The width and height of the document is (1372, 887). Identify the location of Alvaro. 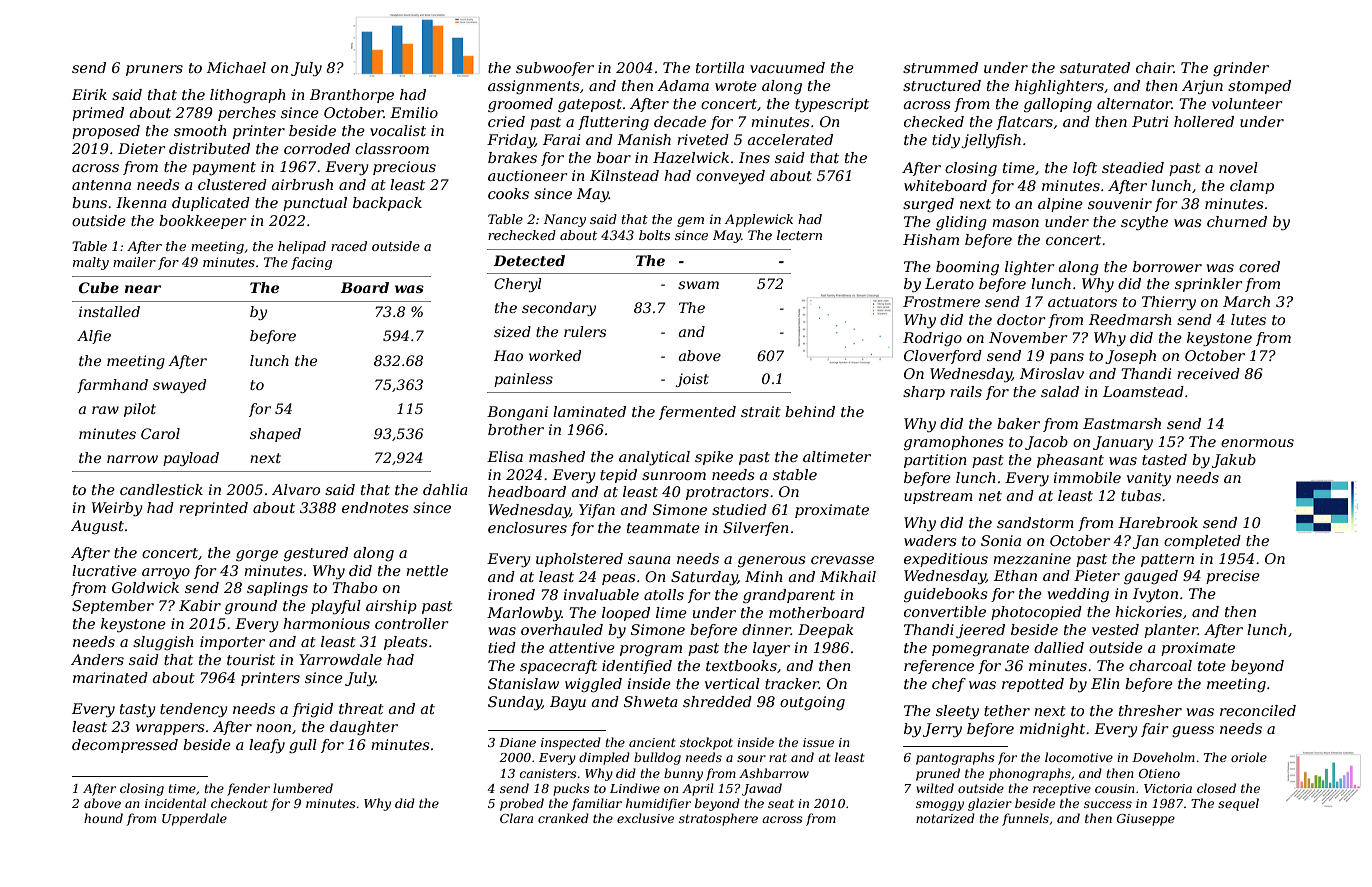
(296, 489).
